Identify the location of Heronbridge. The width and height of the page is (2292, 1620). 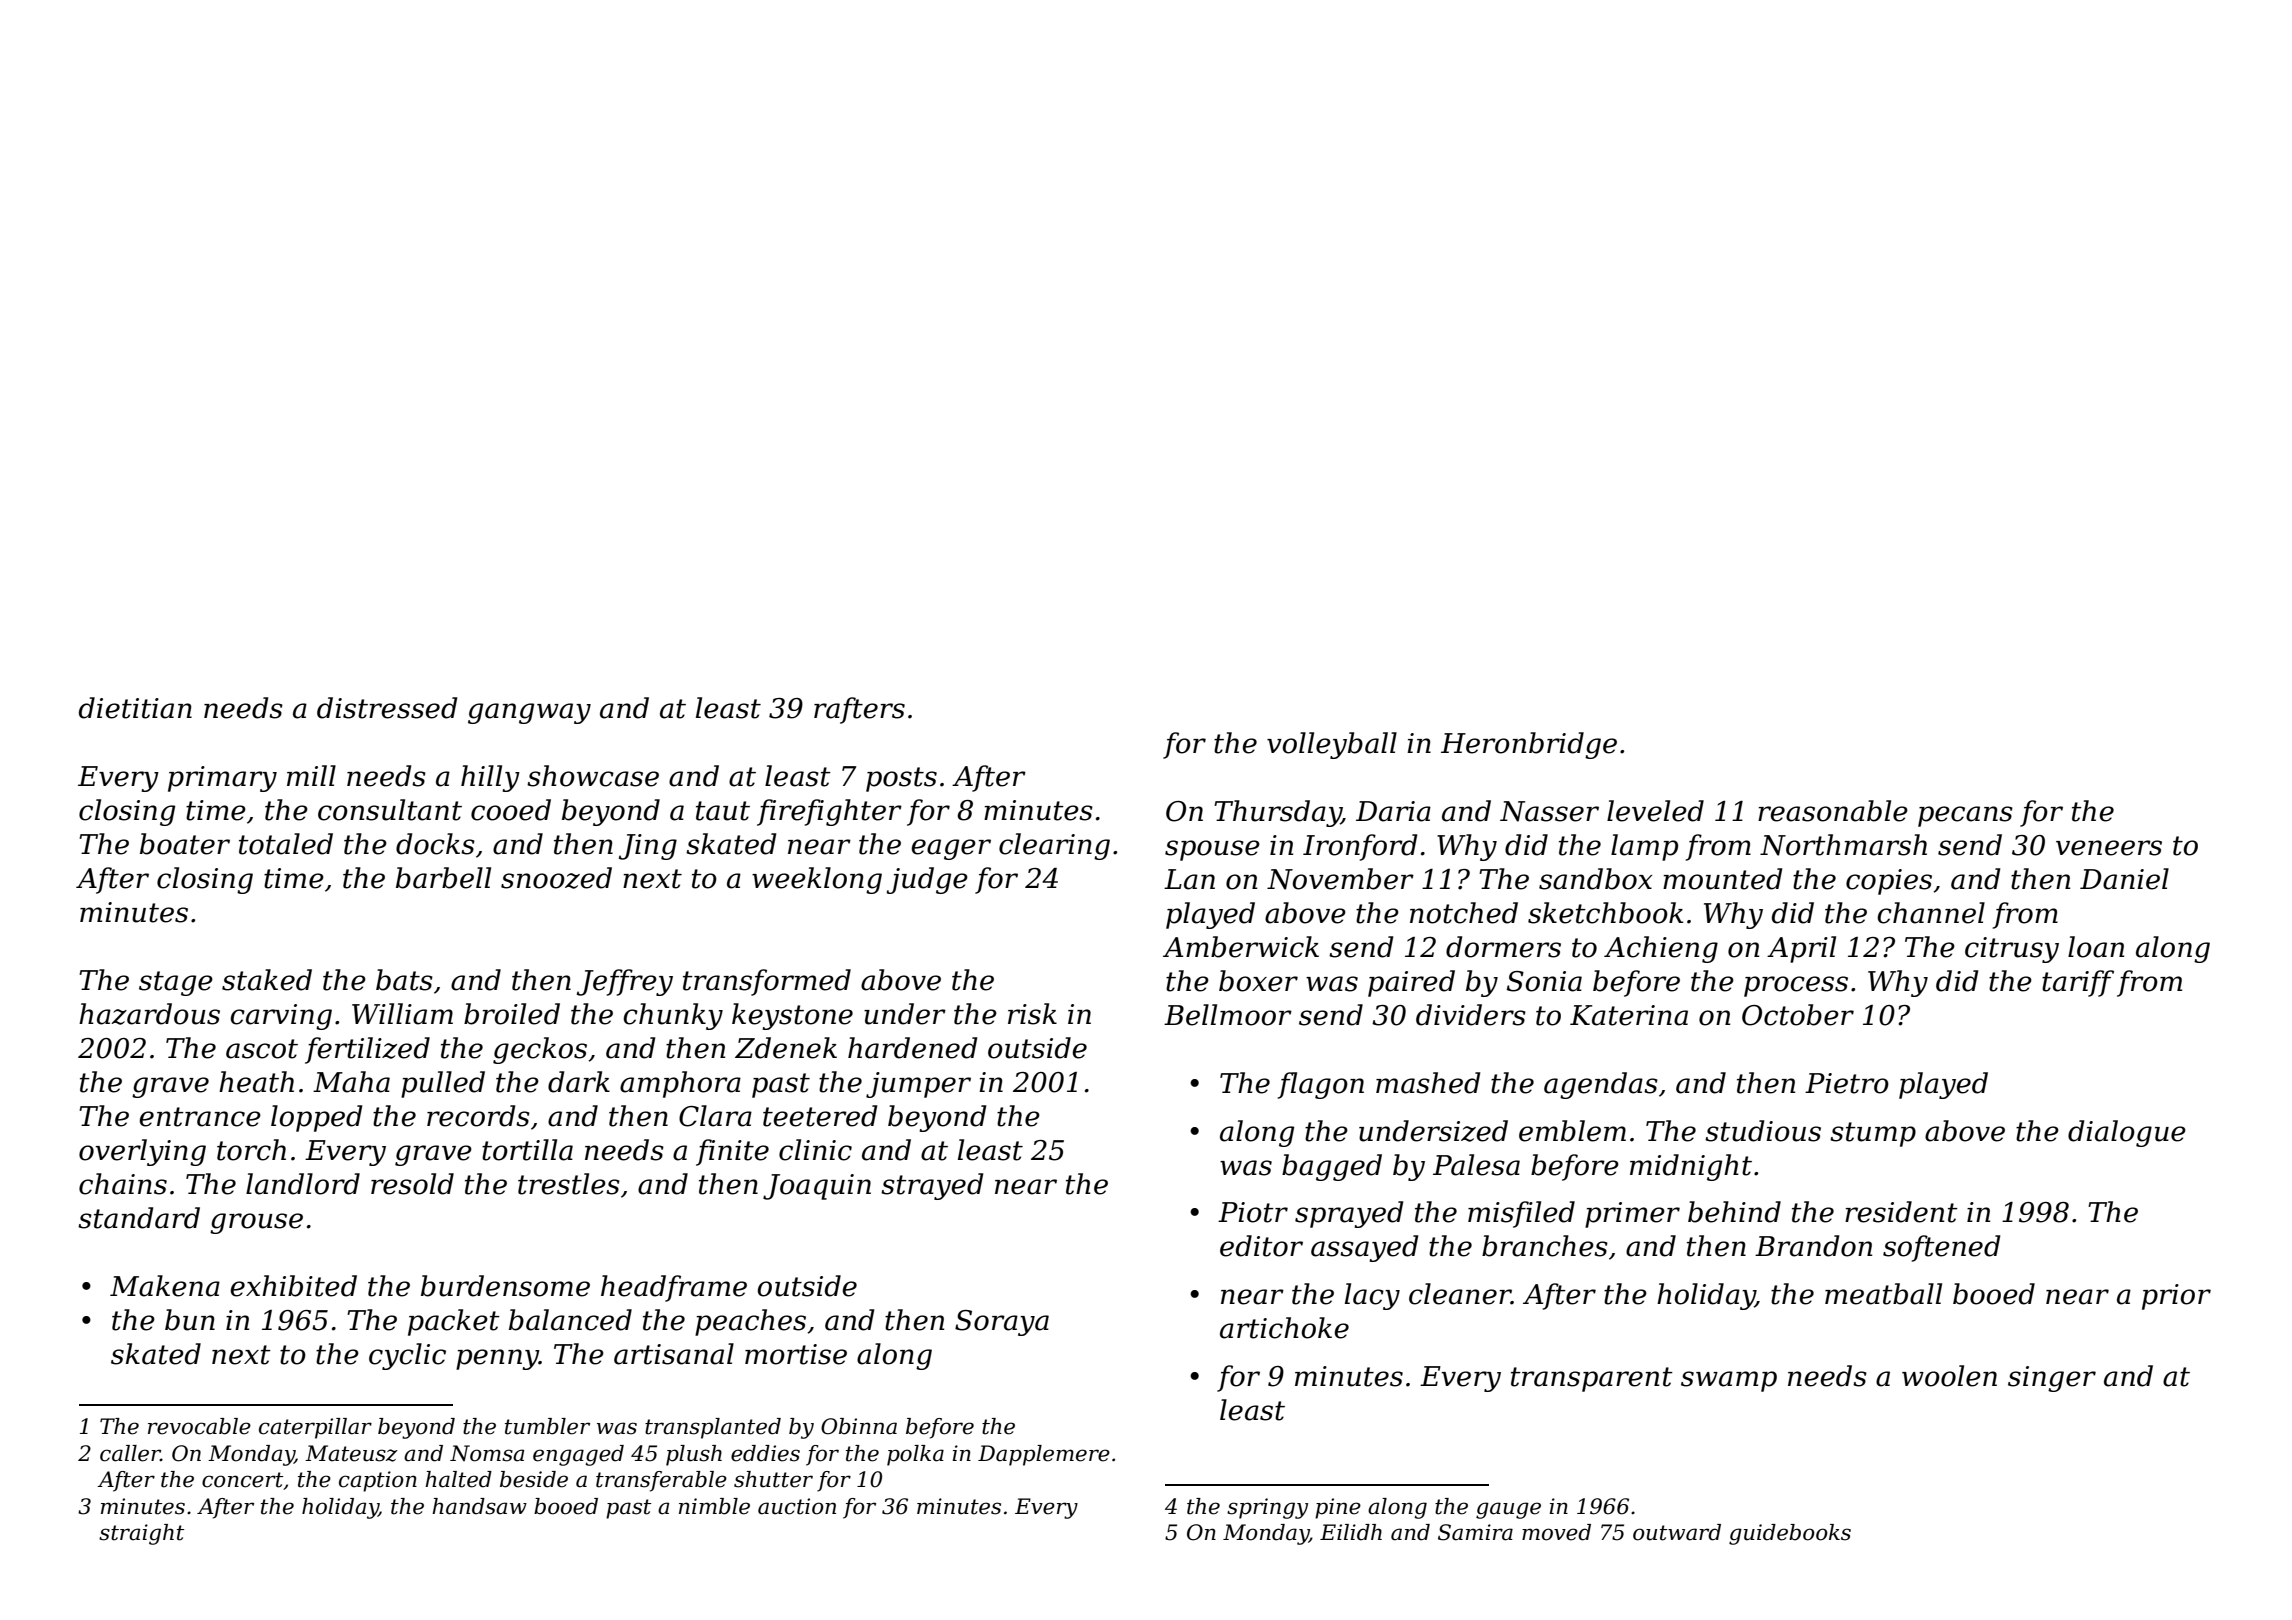
(1529, 745).
